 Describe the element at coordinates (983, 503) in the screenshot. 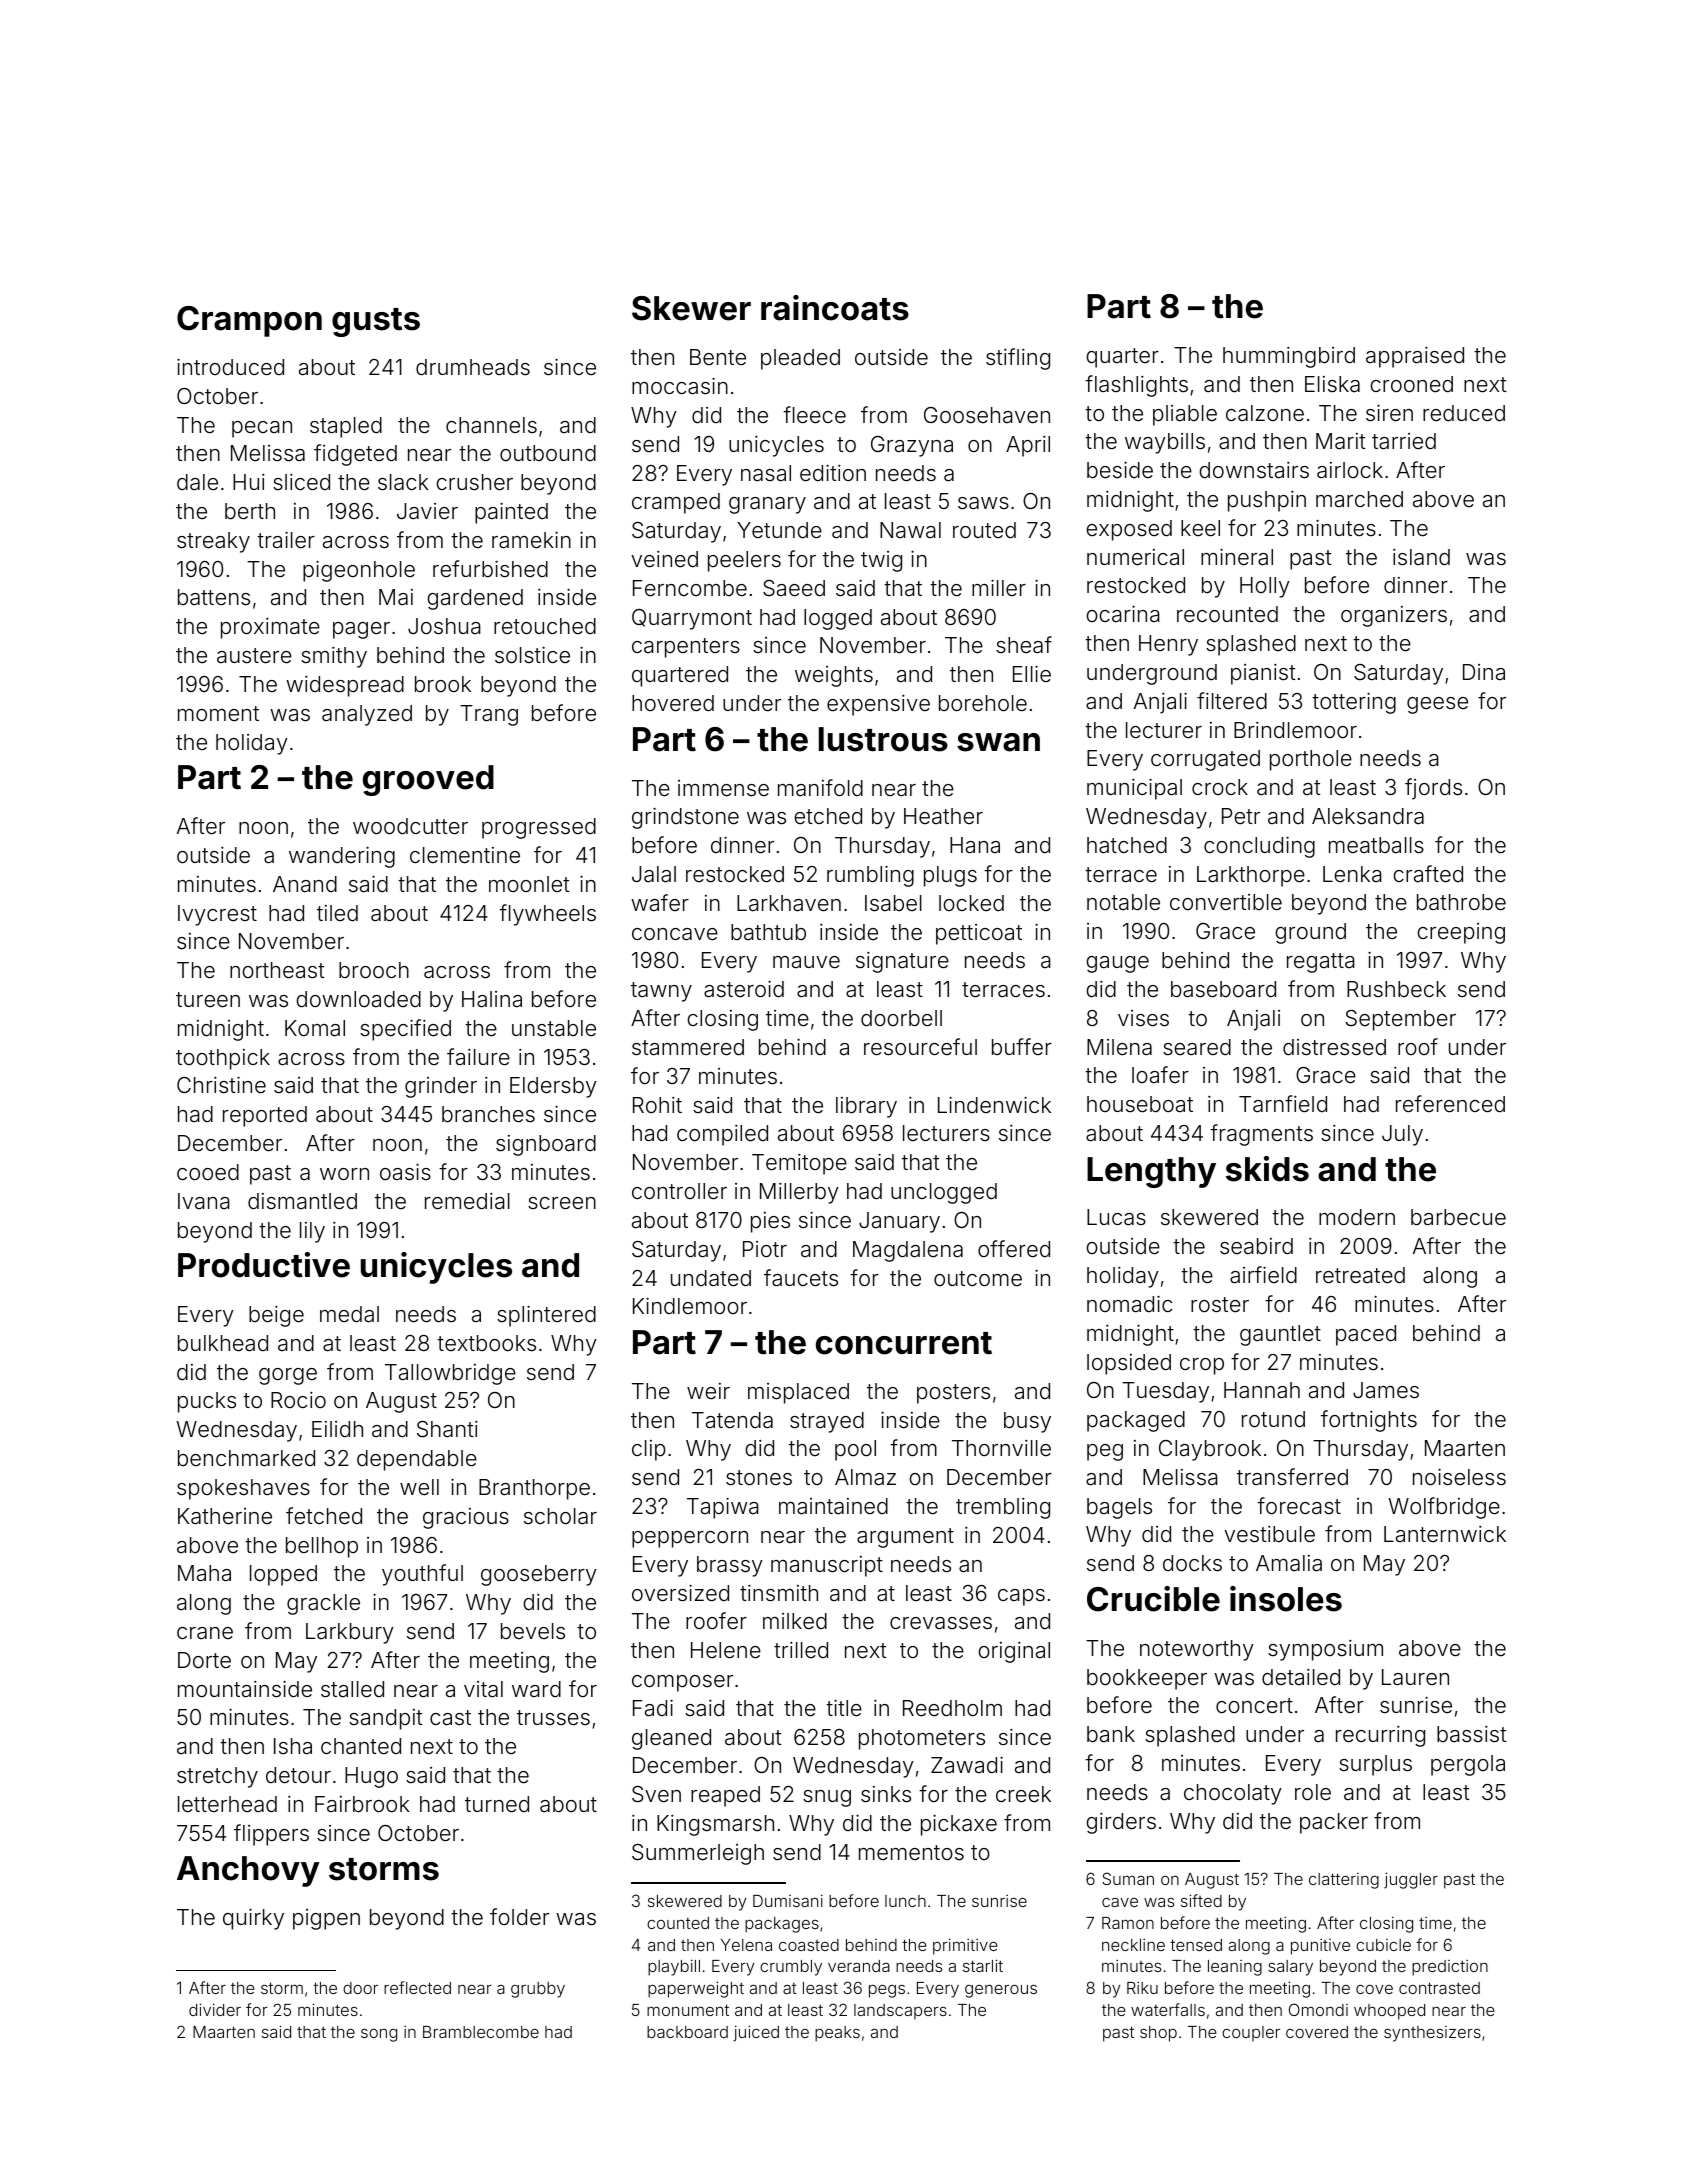

I see `saws` at that location.
